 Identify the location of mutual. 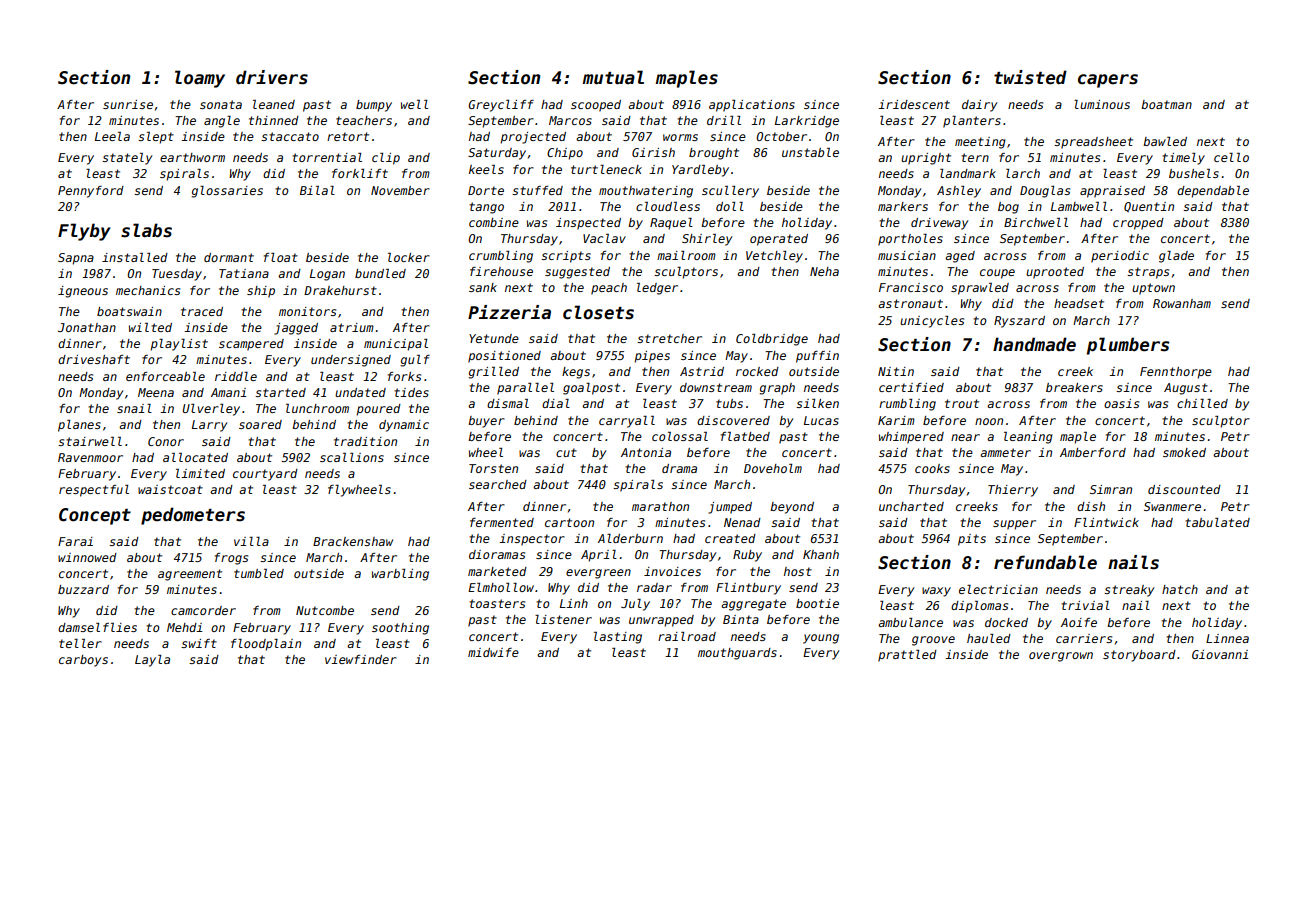
(613, 77).
